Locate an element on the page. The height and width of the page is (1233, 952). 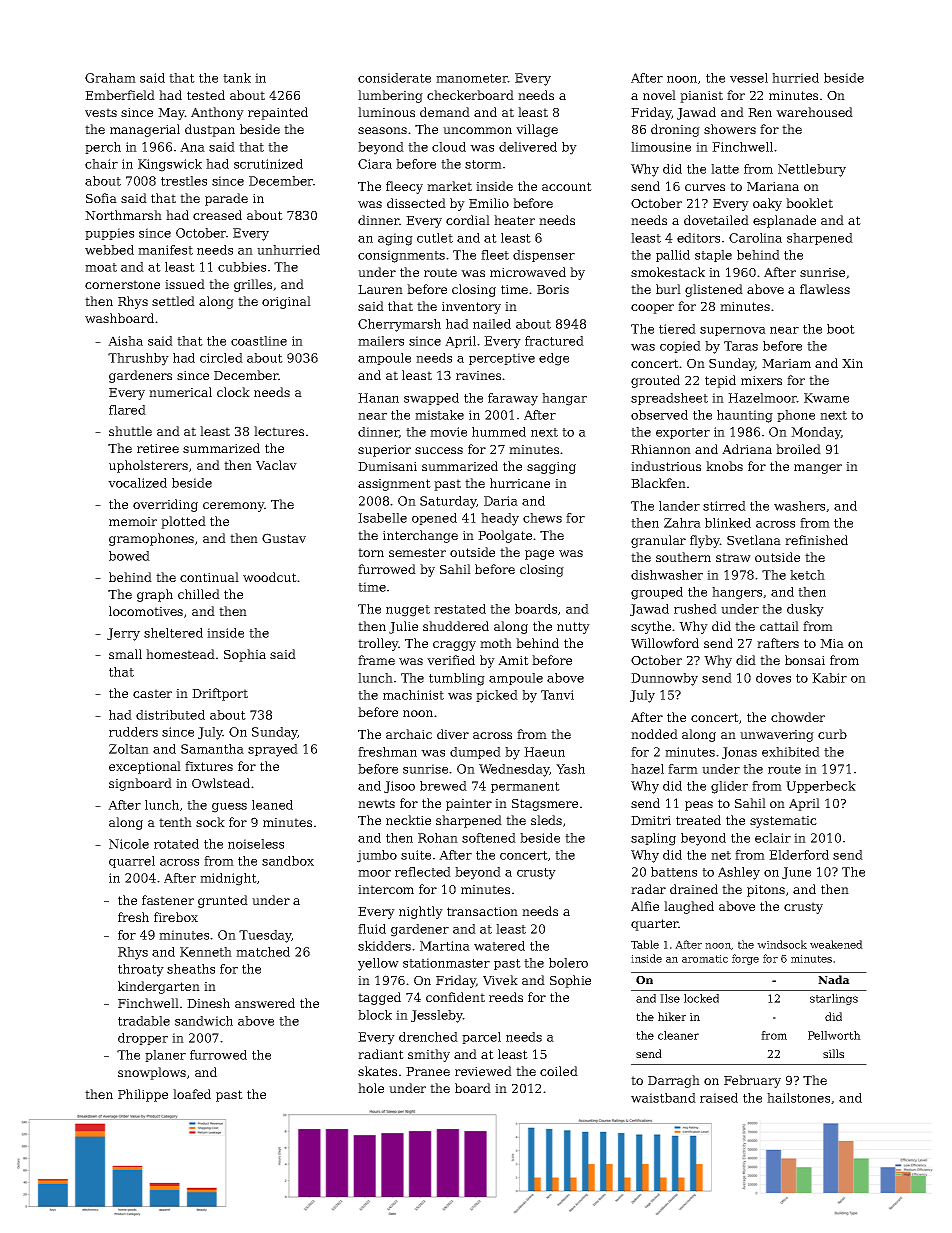
Upperbeck is located at coordinates (821, 787).
